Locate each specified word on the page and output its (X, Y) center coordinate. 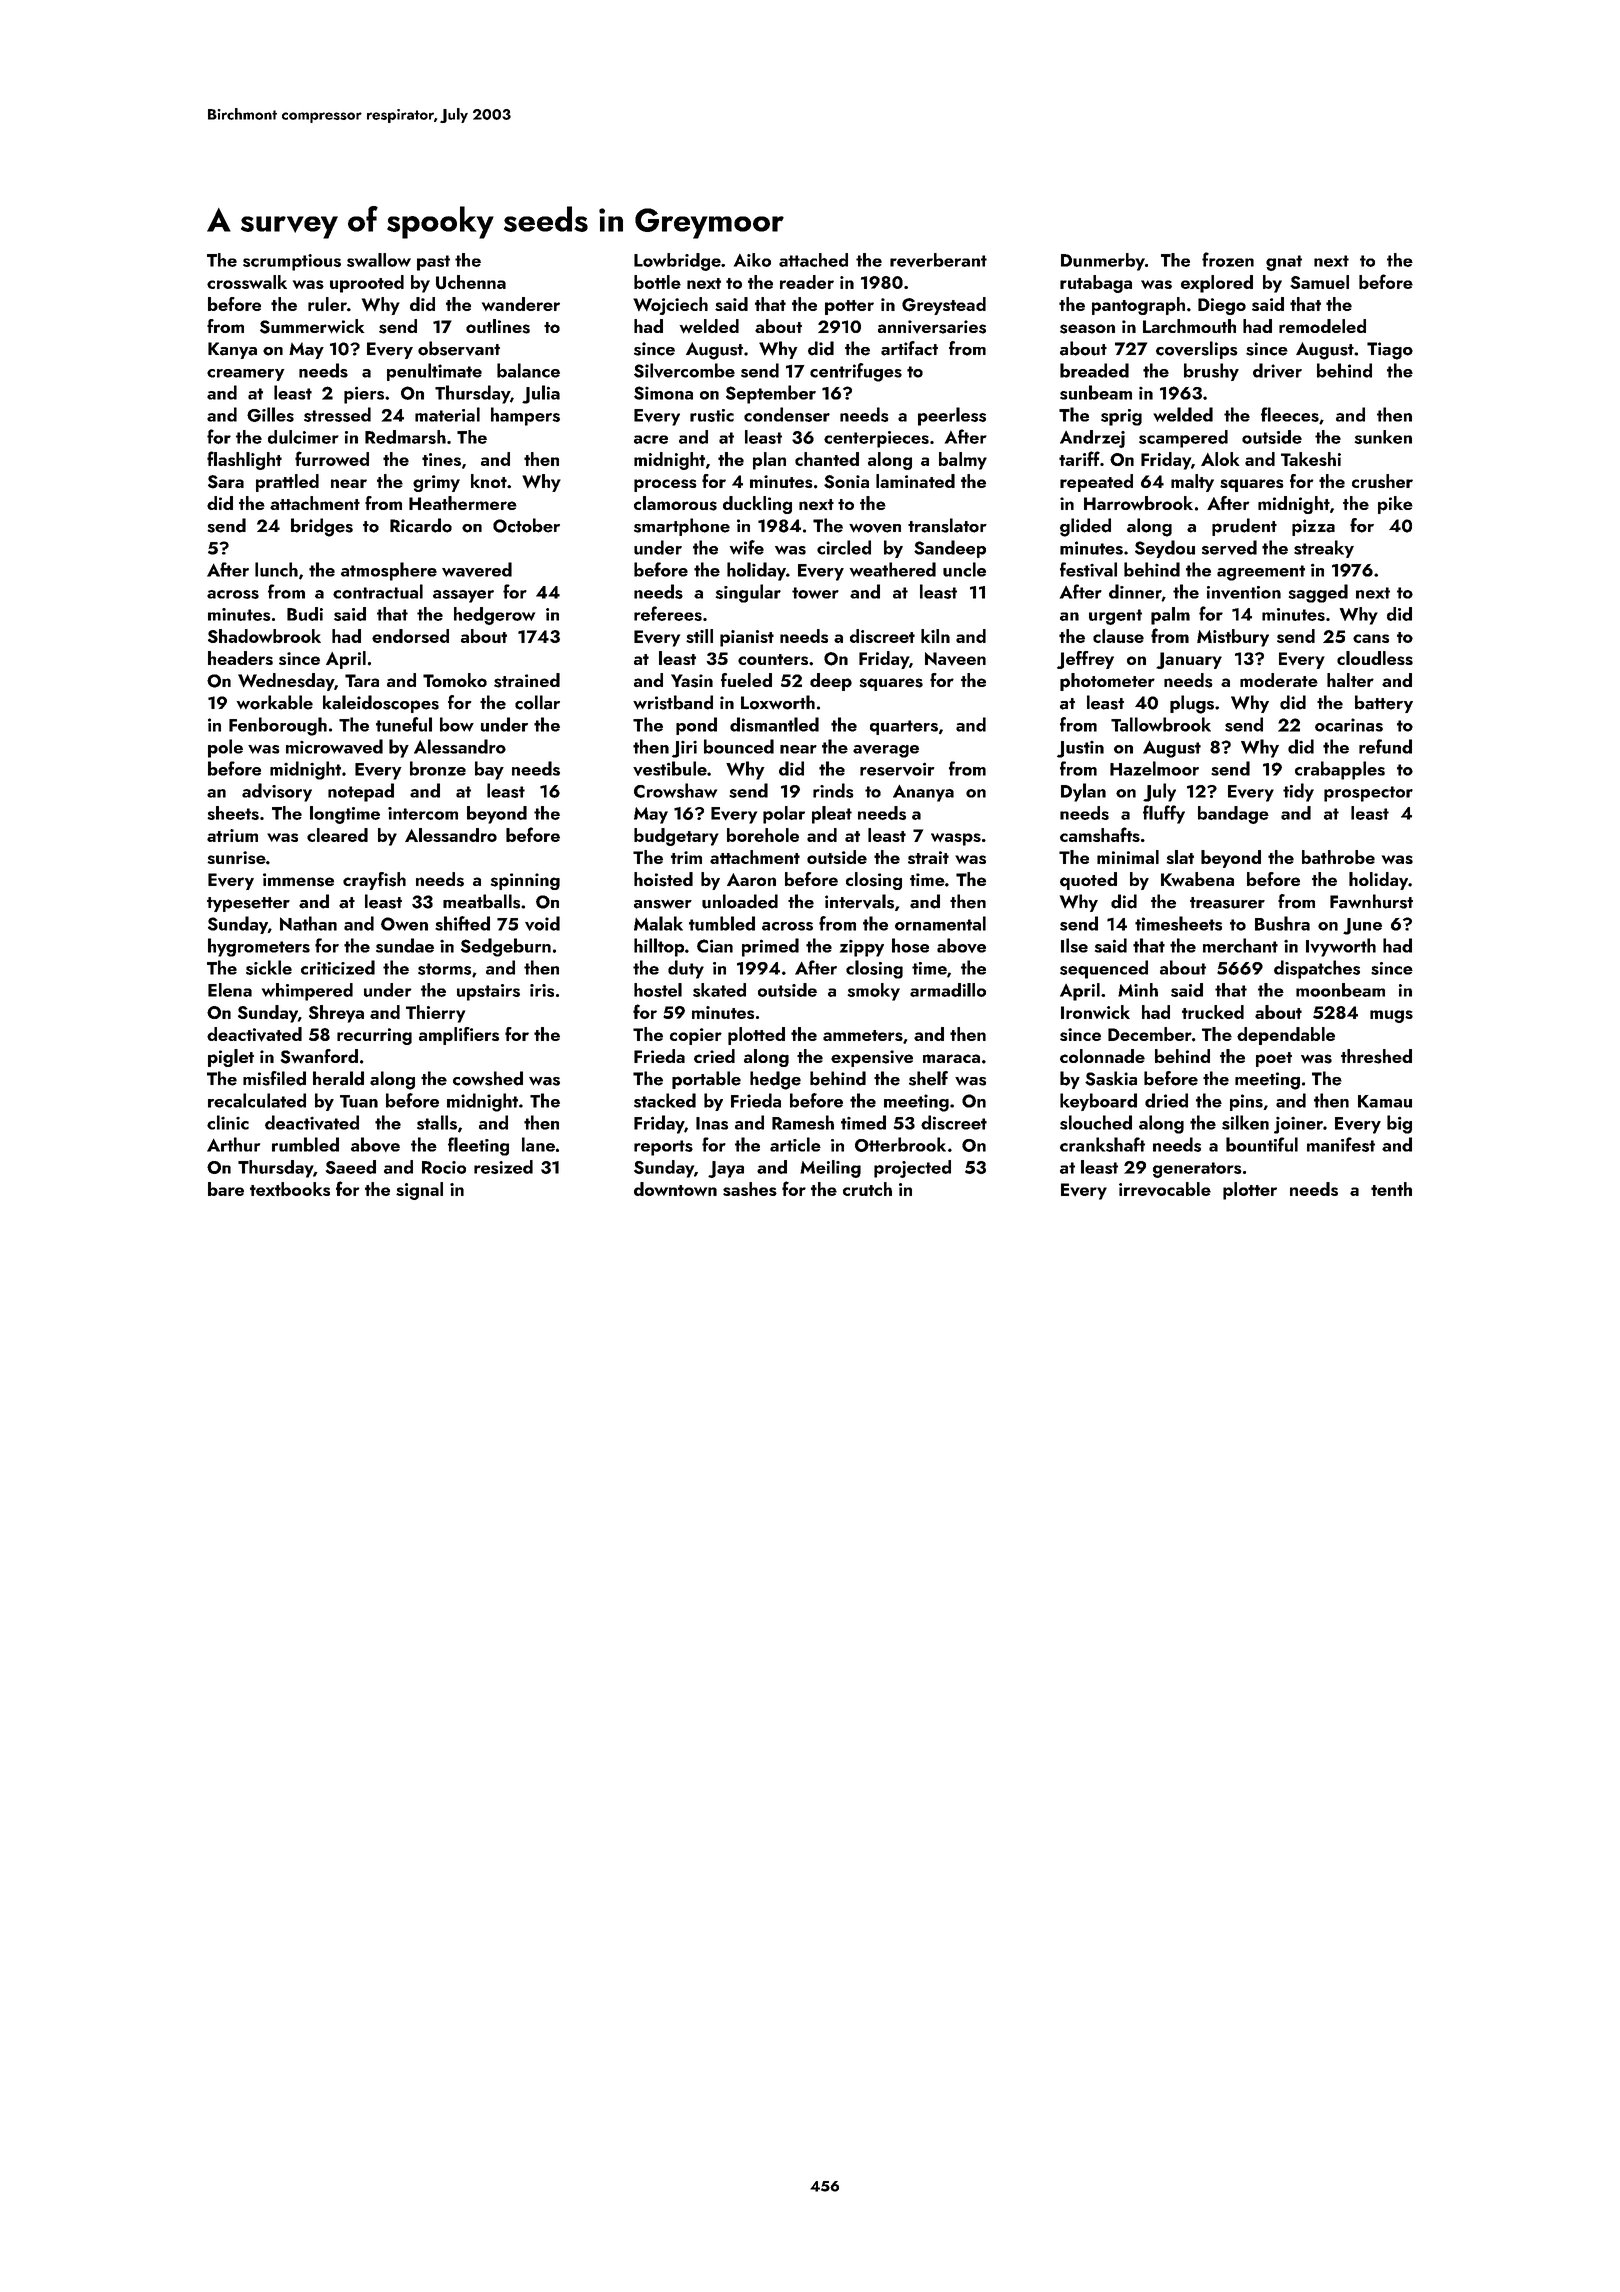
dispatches (1317, 969)
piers (364, 395)
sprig (1121, 417)
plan (769, 461)
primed (770, 947)
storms (444, 969)
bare (226, 1189)
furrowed (332, 458)
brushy (1211, 372)
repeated (1096, 483)
